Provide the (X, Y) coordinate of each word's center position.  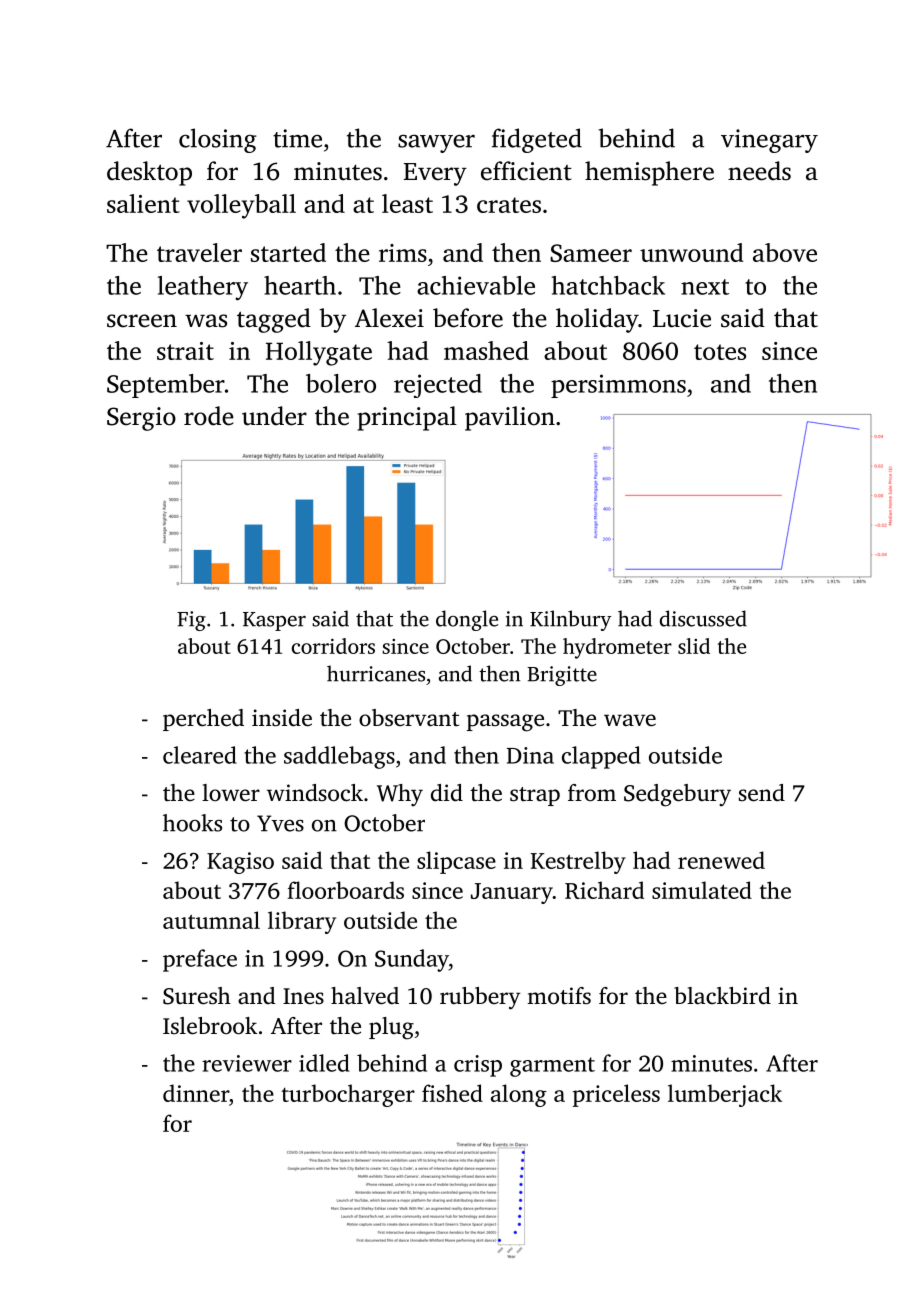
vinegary (769, 141)
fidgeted (537, 140)
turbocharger (348, 1095)
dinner (196, 1093)
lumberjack (725, 1095)
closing (218, 140)
